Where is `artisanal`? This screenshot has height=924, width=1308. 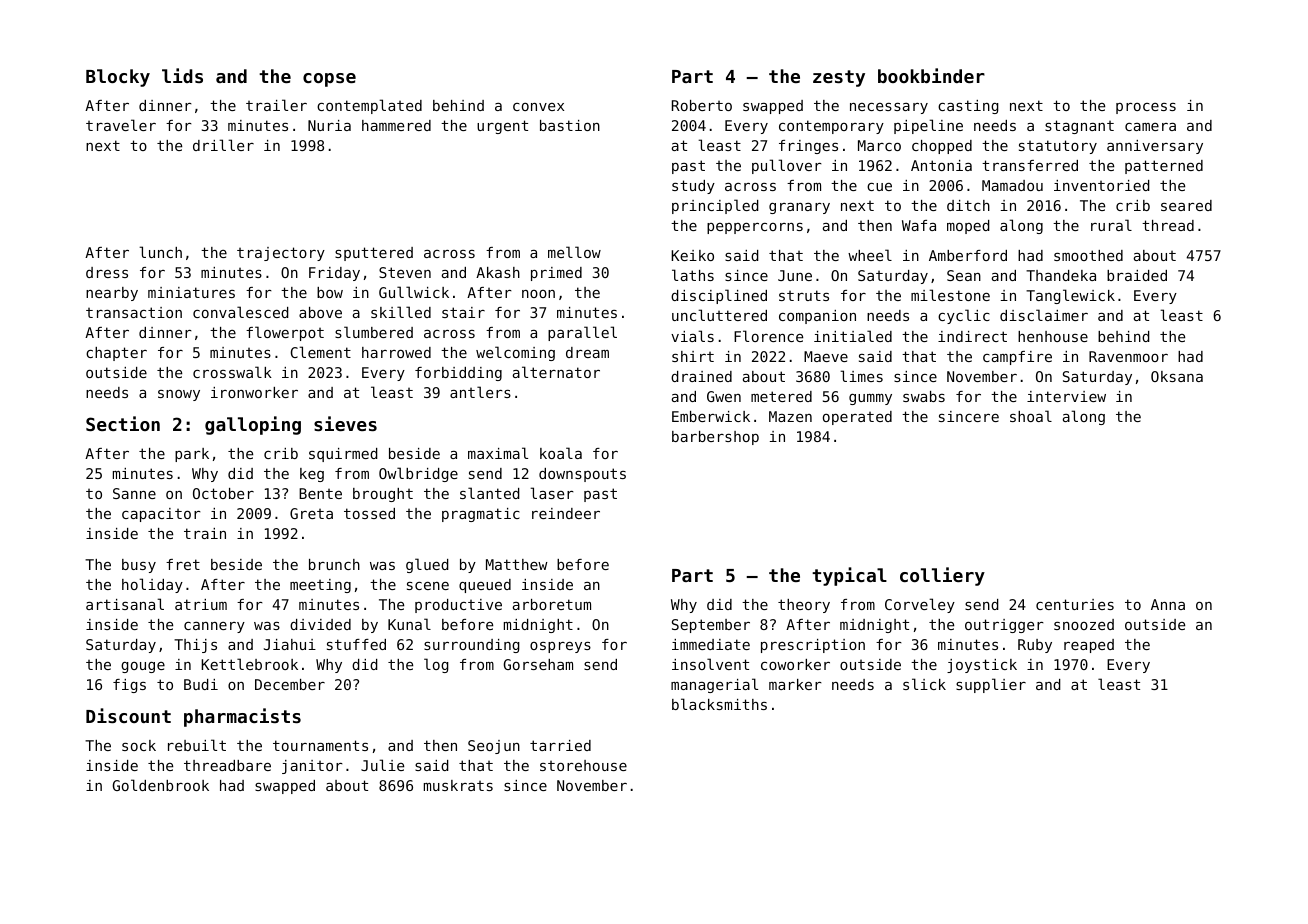
artisanal is located at coordinates (125, 604).
